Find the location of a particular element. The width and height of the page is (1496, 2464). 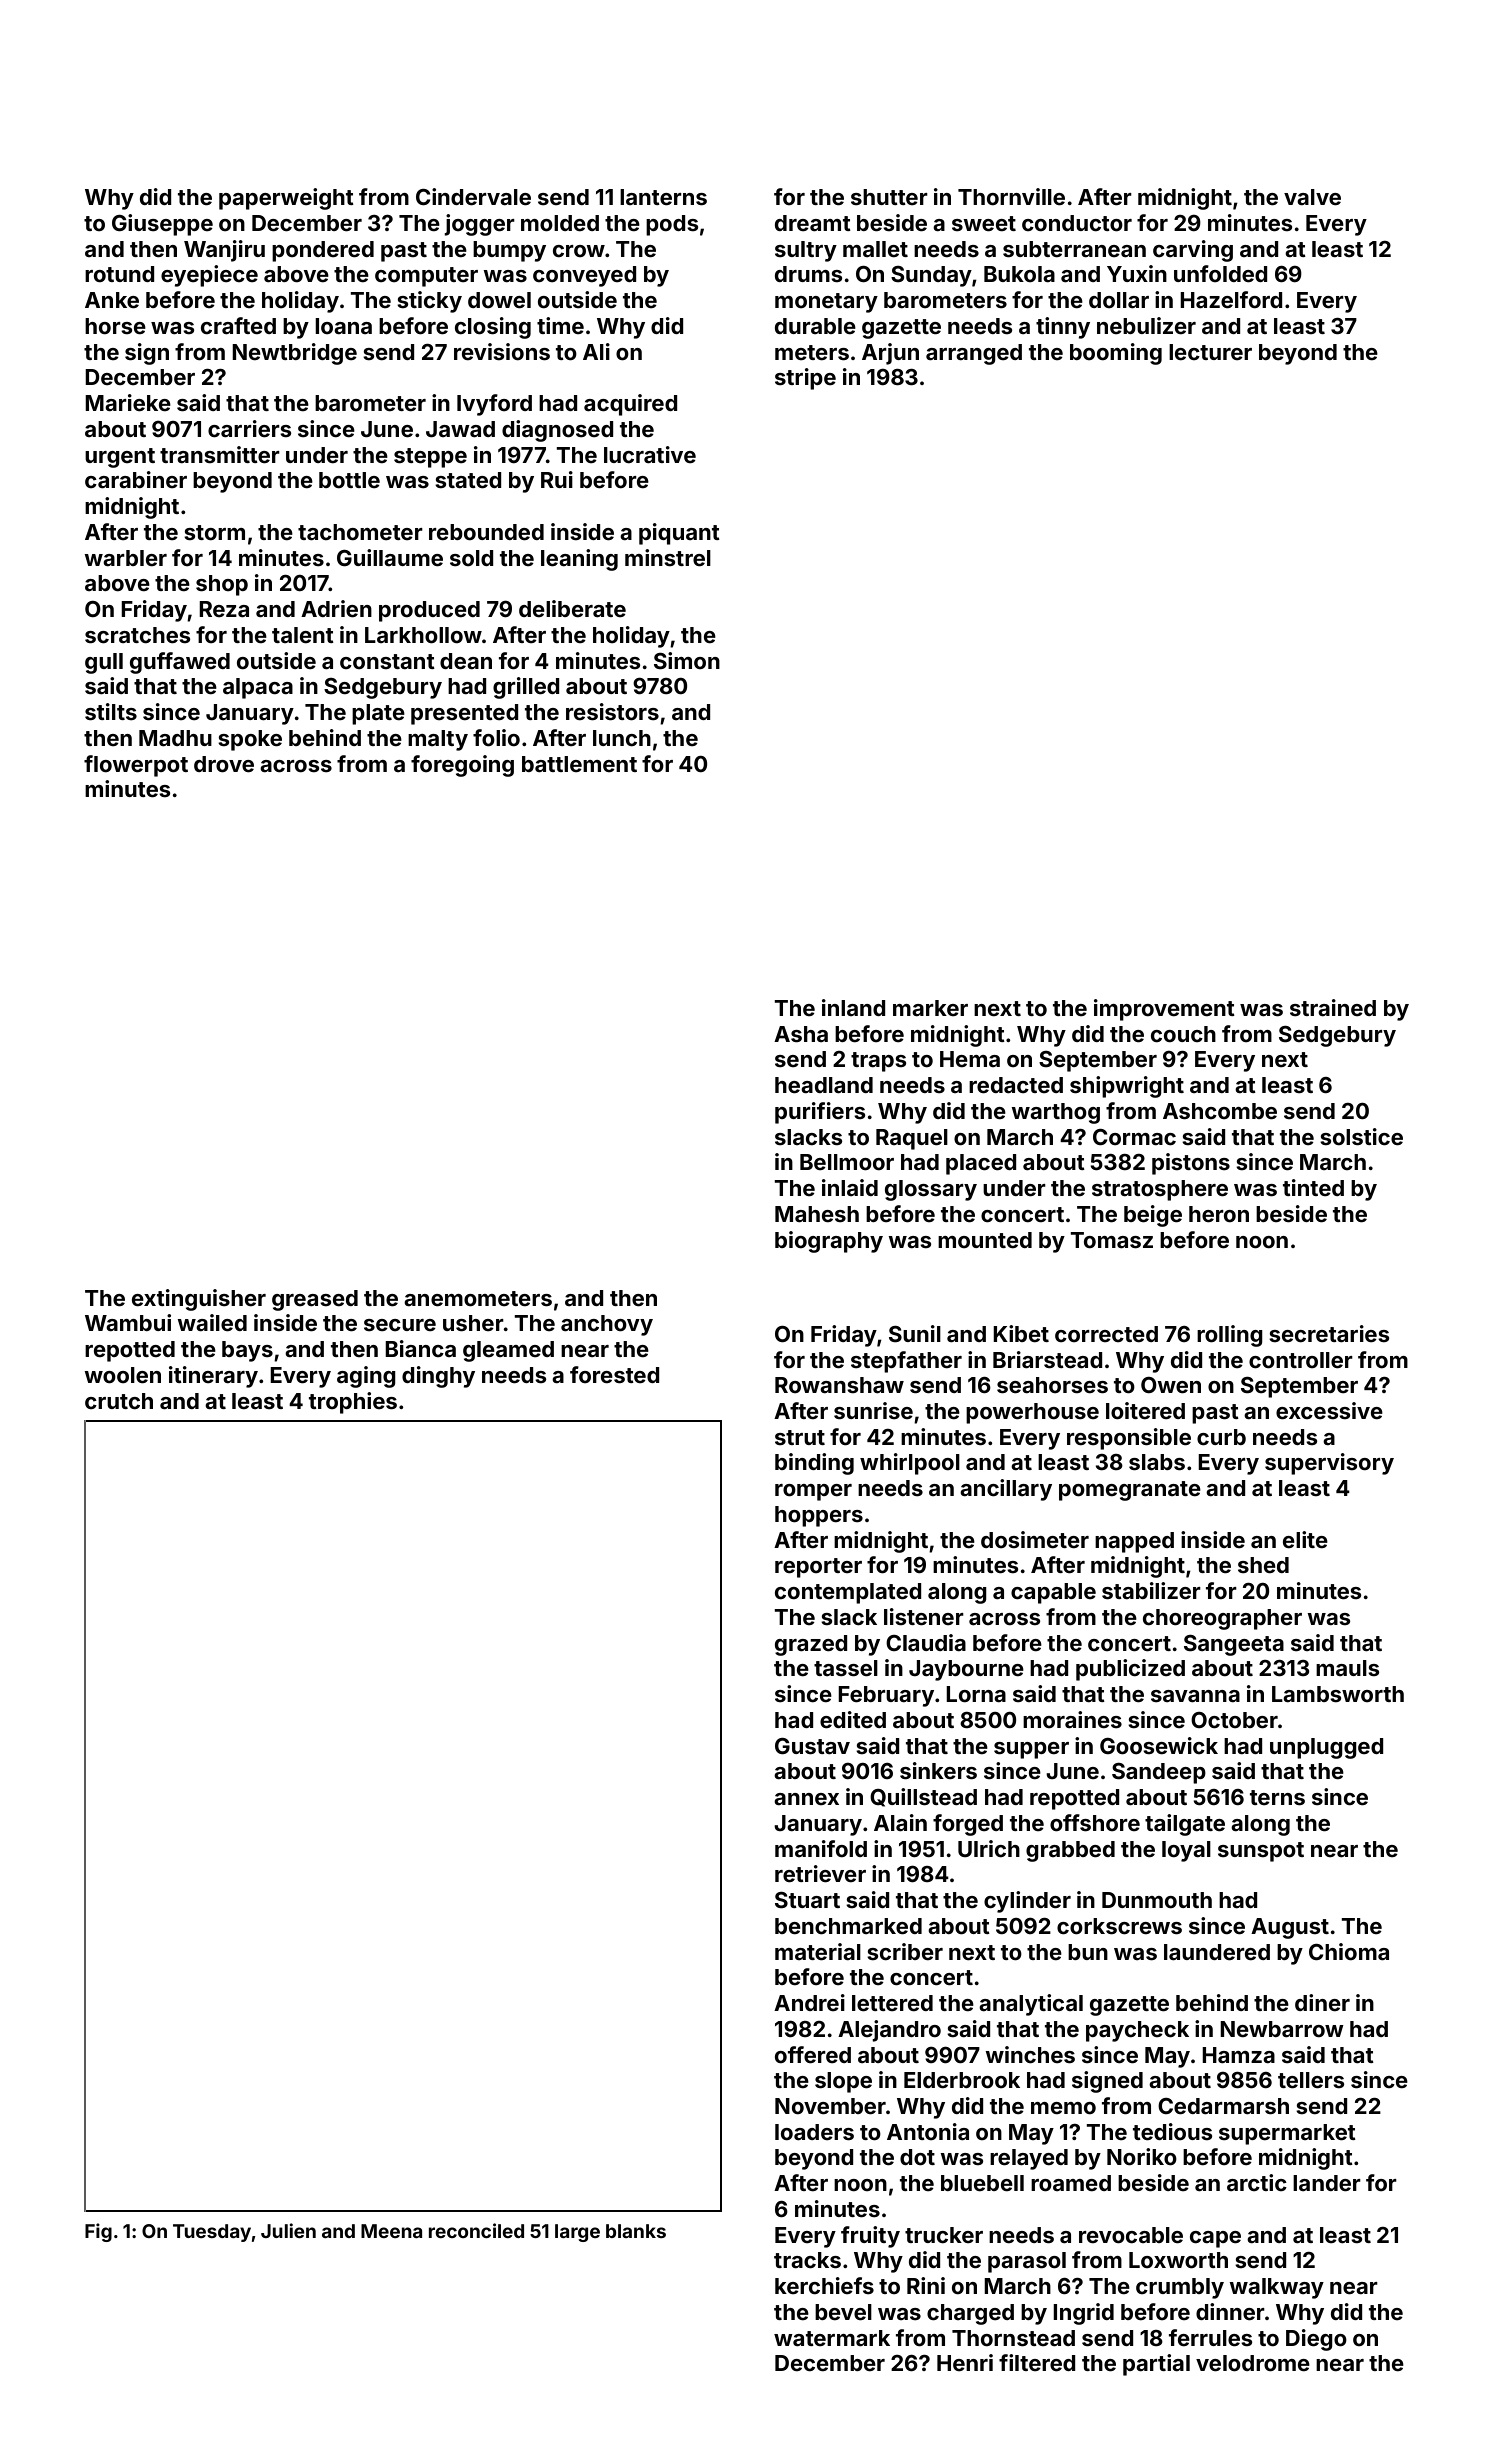

Thornville is located at coordinates (1011, 196).
